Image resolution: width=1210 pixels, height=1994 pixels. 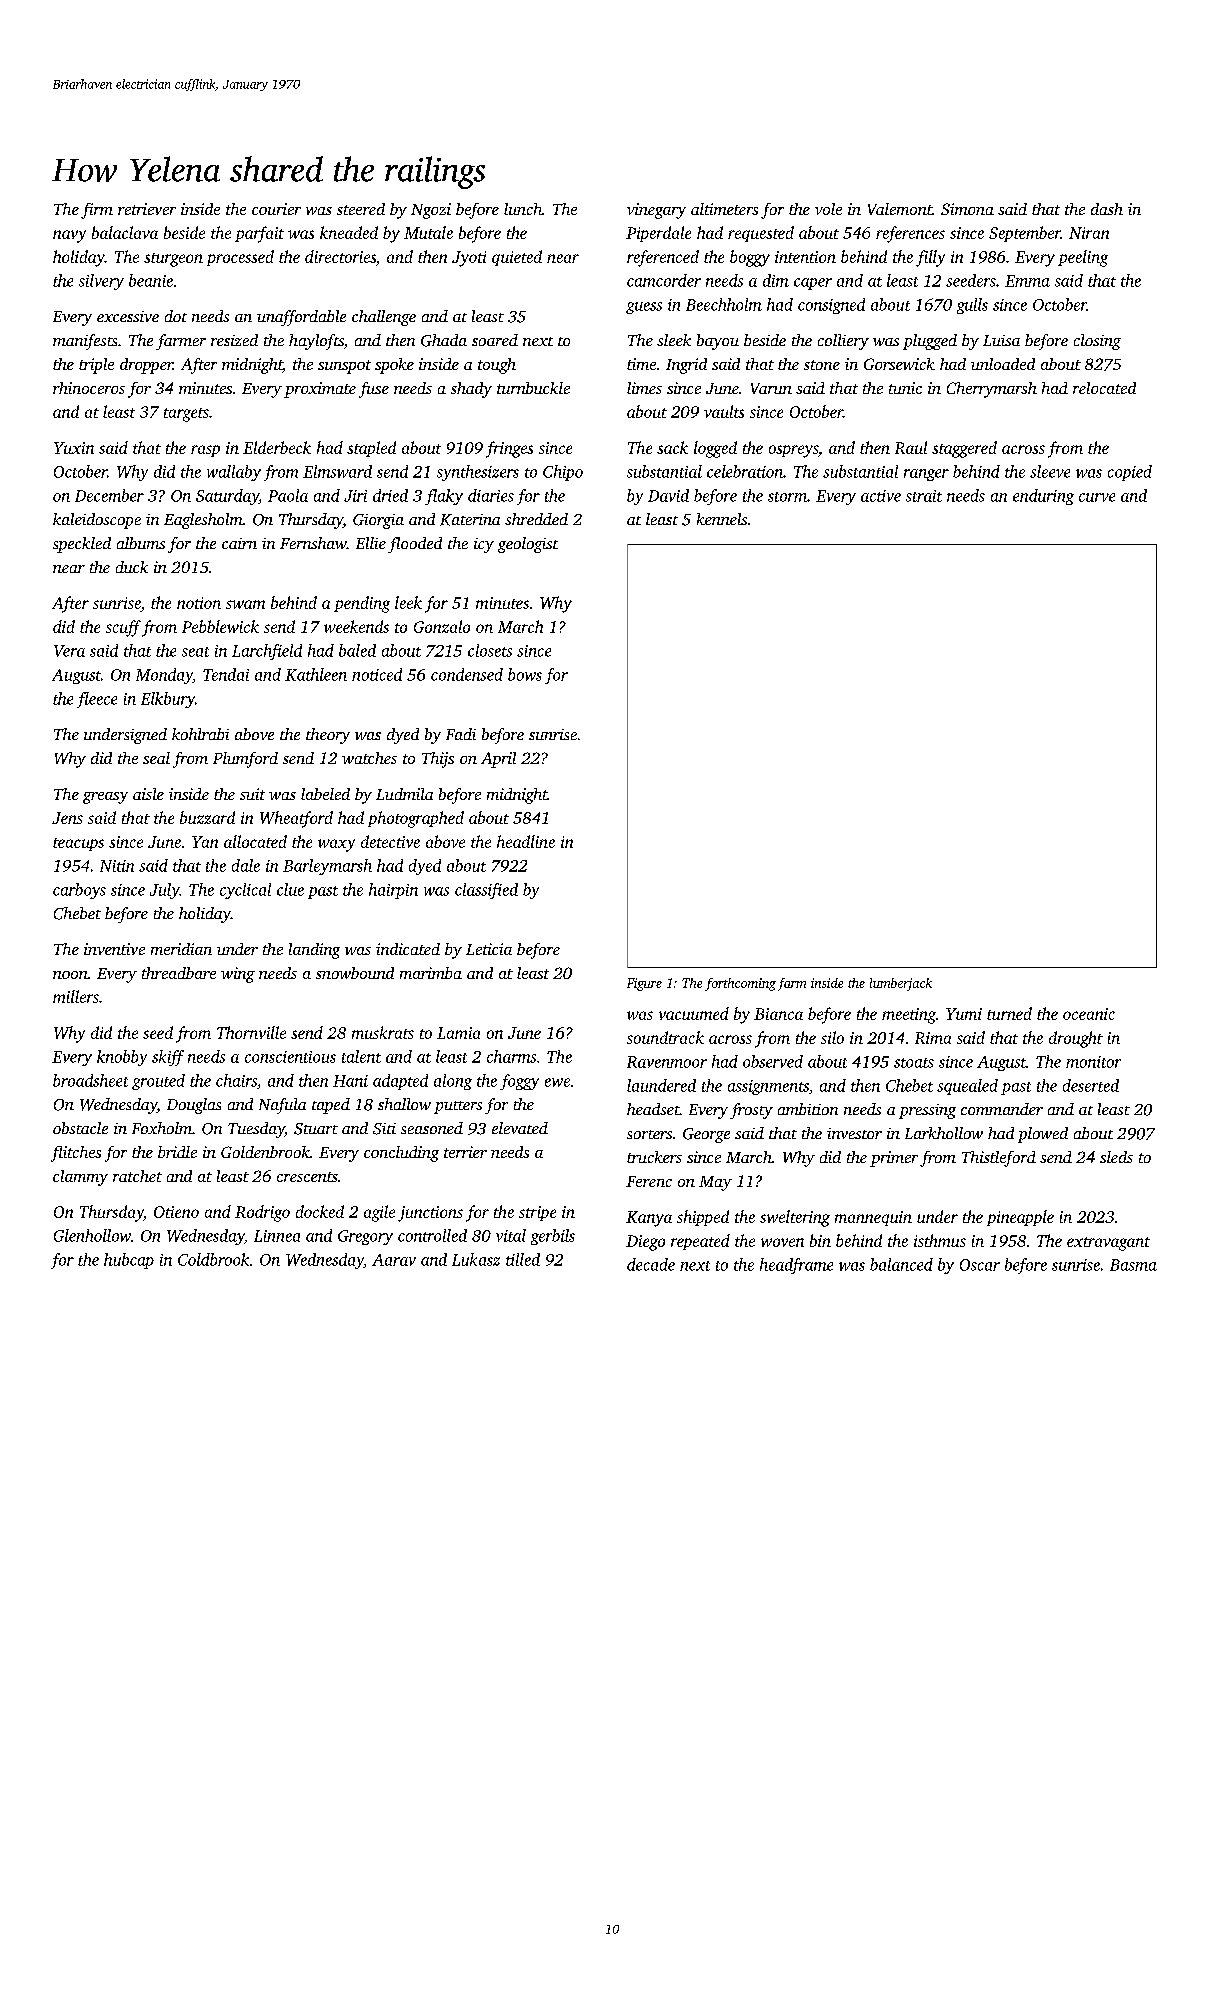 What do you see at coordinates (722, 519) in the page?
I see `kennels` at bounding box center [722, 519].
